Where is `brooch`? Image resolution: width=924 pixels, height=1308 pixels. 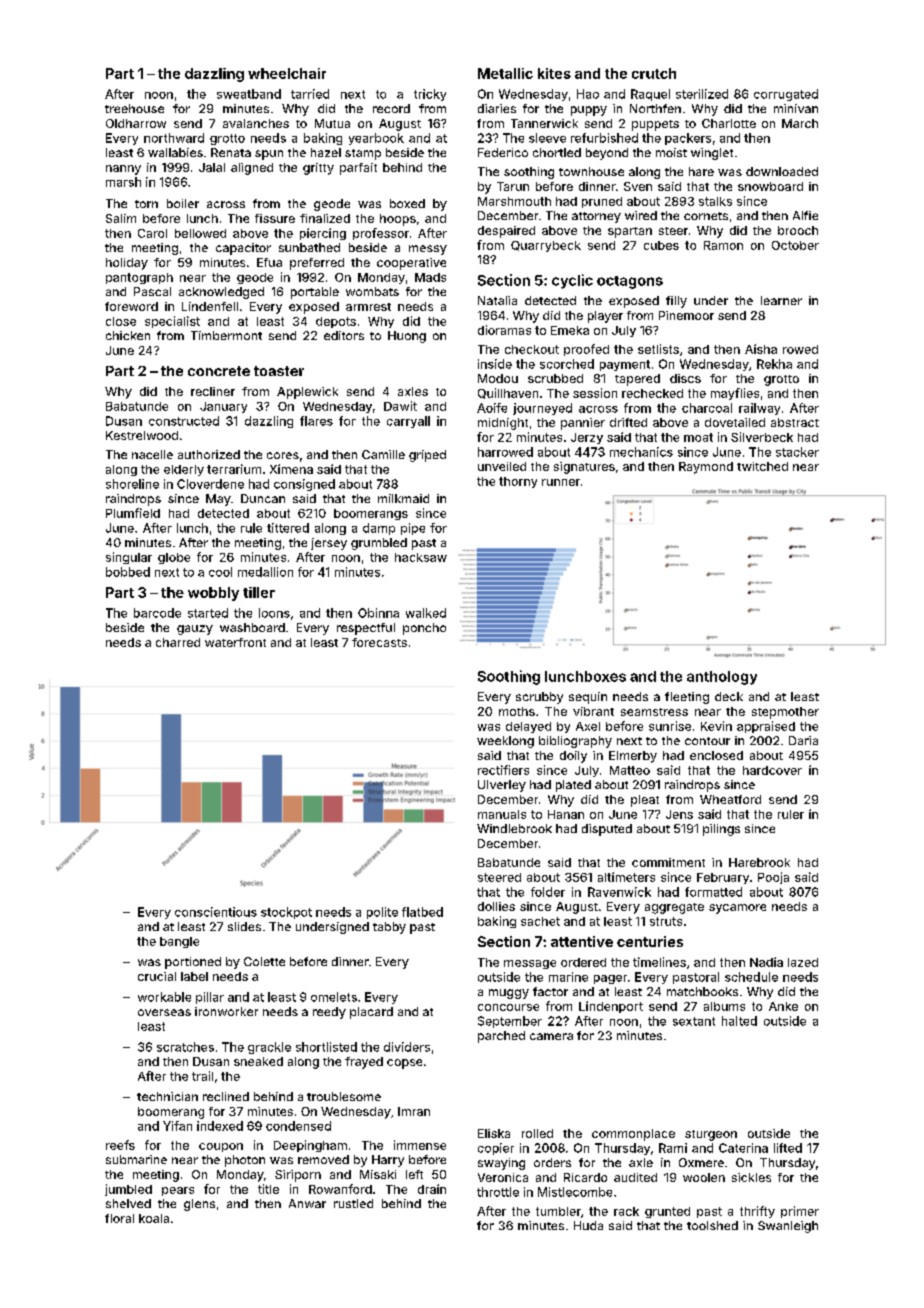
brooch is located at coordinates (798, 230).
